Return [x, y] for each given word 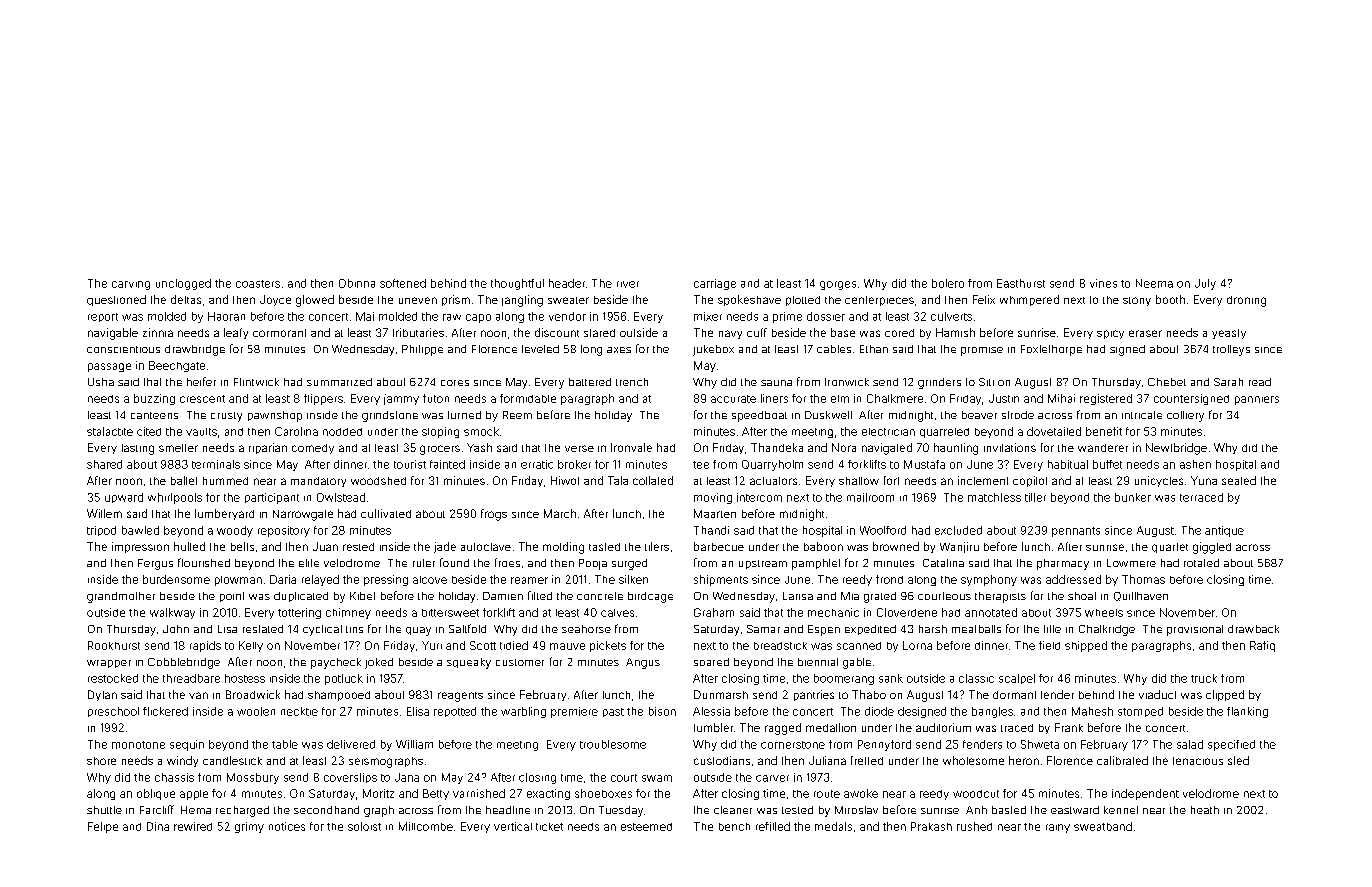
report [103, 317]
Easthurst [1021, 283]
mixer [708, 316]
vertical [513, 826]
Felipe [103, 827]
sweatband [1103, 826]
